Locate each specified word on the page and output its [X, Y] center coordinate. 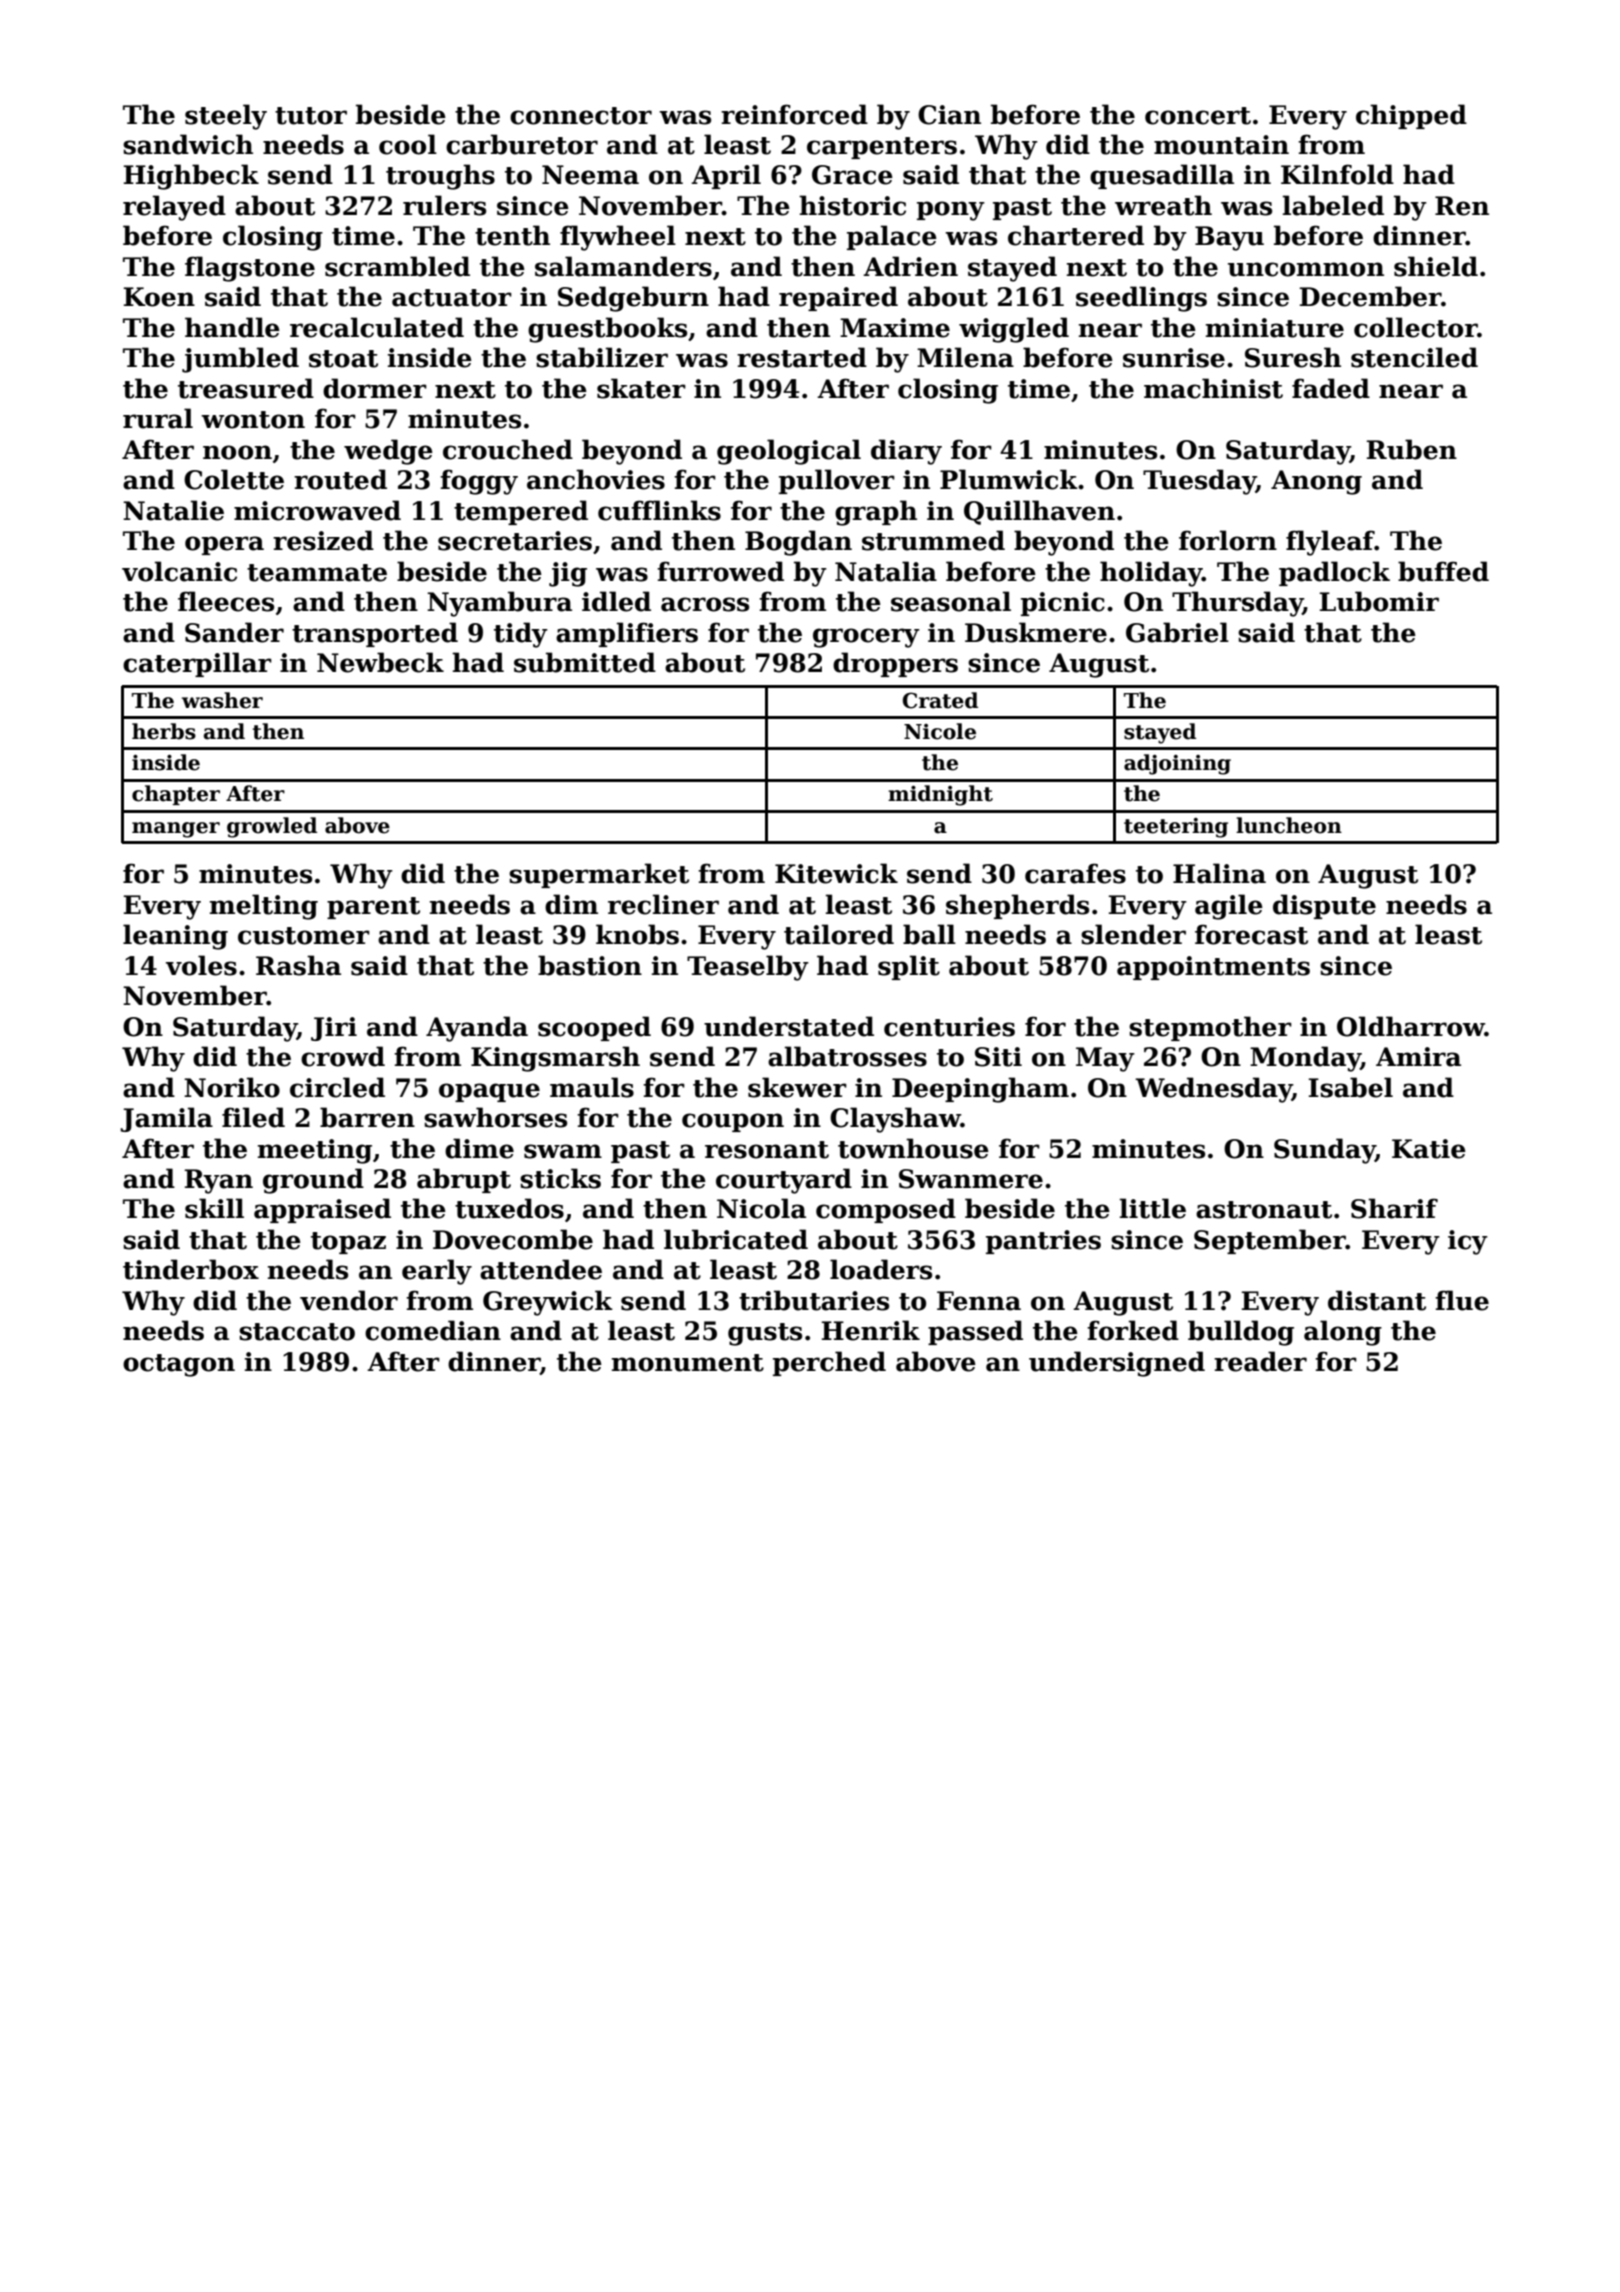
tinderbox [191, 1269]
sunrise [1174, 358]
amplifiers [627, 634]
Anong [1316, 482]
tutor [311, 116]
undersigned [1117, 1364]
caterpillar [197, 664]
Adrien [910, 266]
